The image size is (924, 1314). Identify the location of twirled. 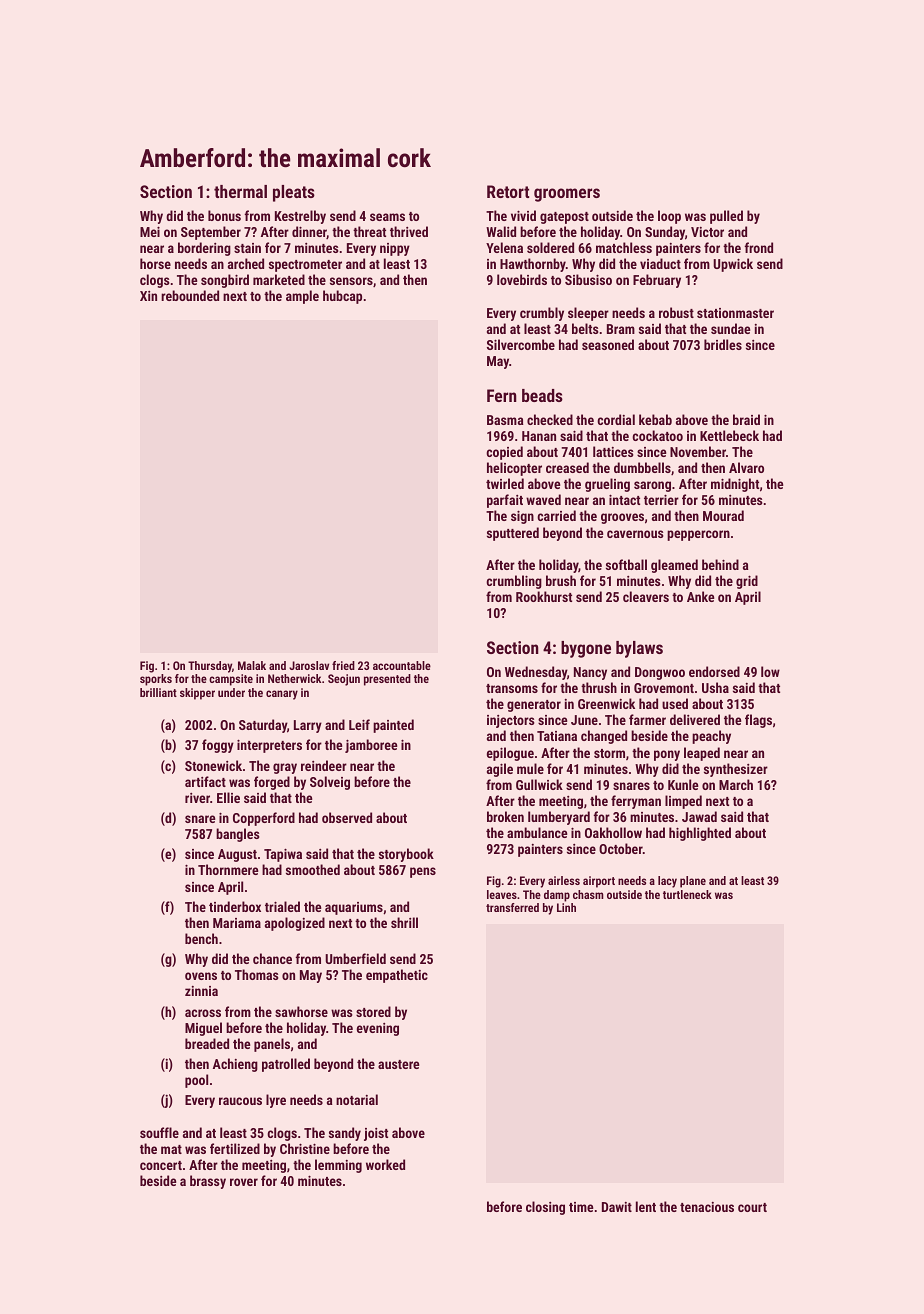
(505, 483).
